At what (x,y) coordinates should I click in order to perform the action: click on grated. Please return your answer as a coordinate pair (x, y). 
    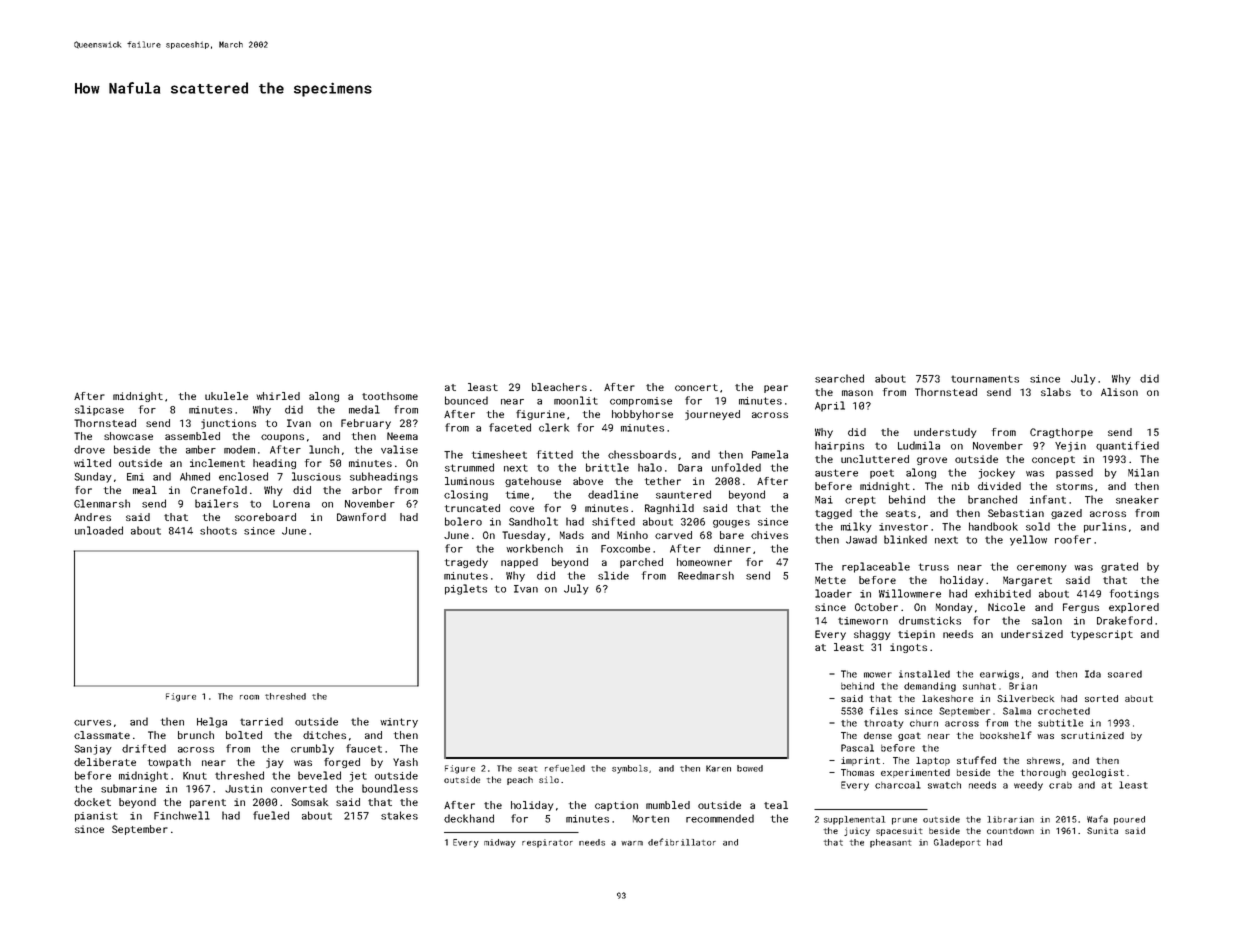
    Looking at the image, I should click on (1119, 567).
